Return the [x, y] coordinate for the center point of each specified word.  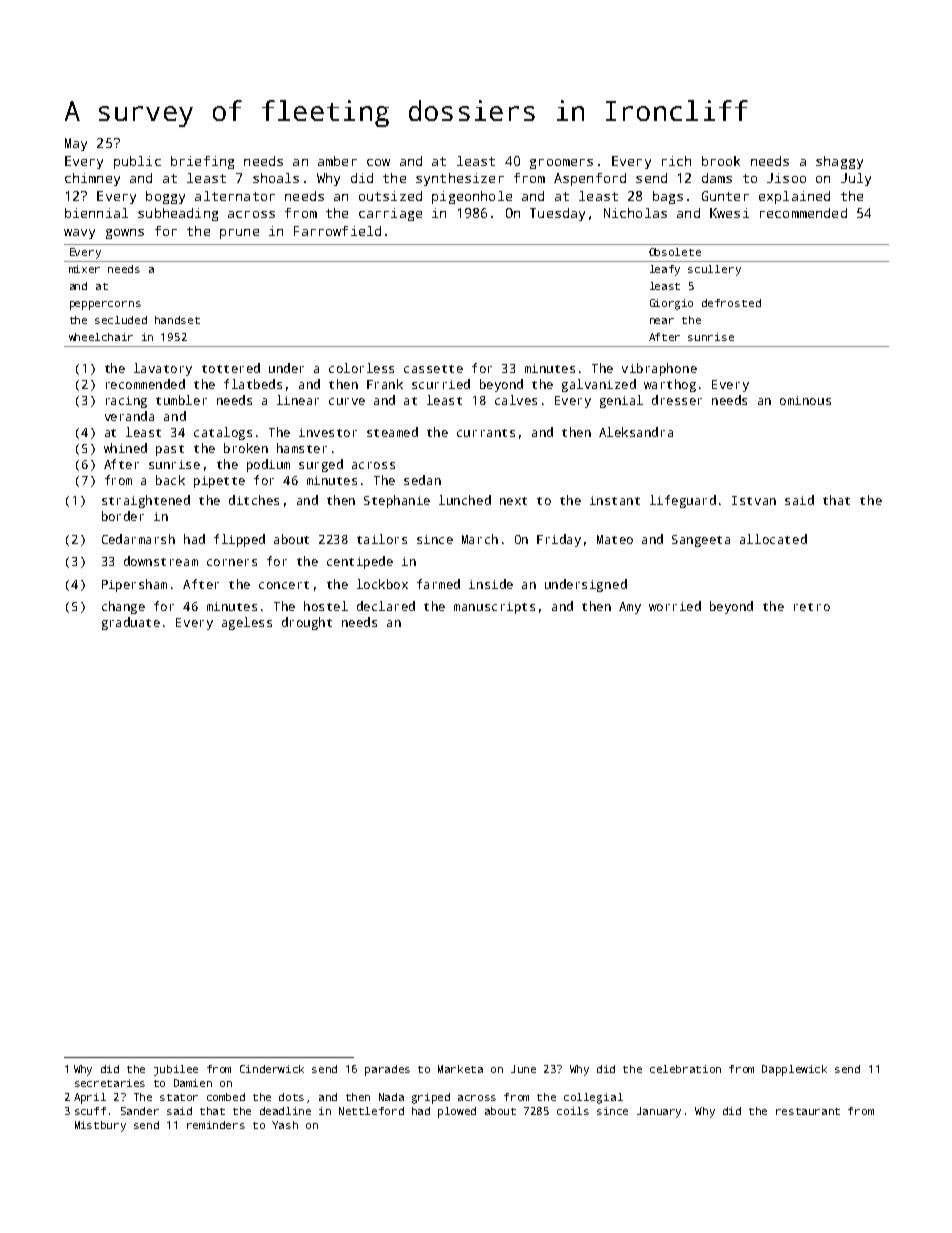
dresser [677, 400]
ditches [254, 500]
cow [378, 162]
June [523, 1069]
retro [812, 607]
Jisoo [786, 178]
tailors [382, 539]
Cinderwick [272, 1069]
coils [573, 1111]
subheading [178, 214]
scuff [90, 1111]
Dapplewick [794, 1070]
